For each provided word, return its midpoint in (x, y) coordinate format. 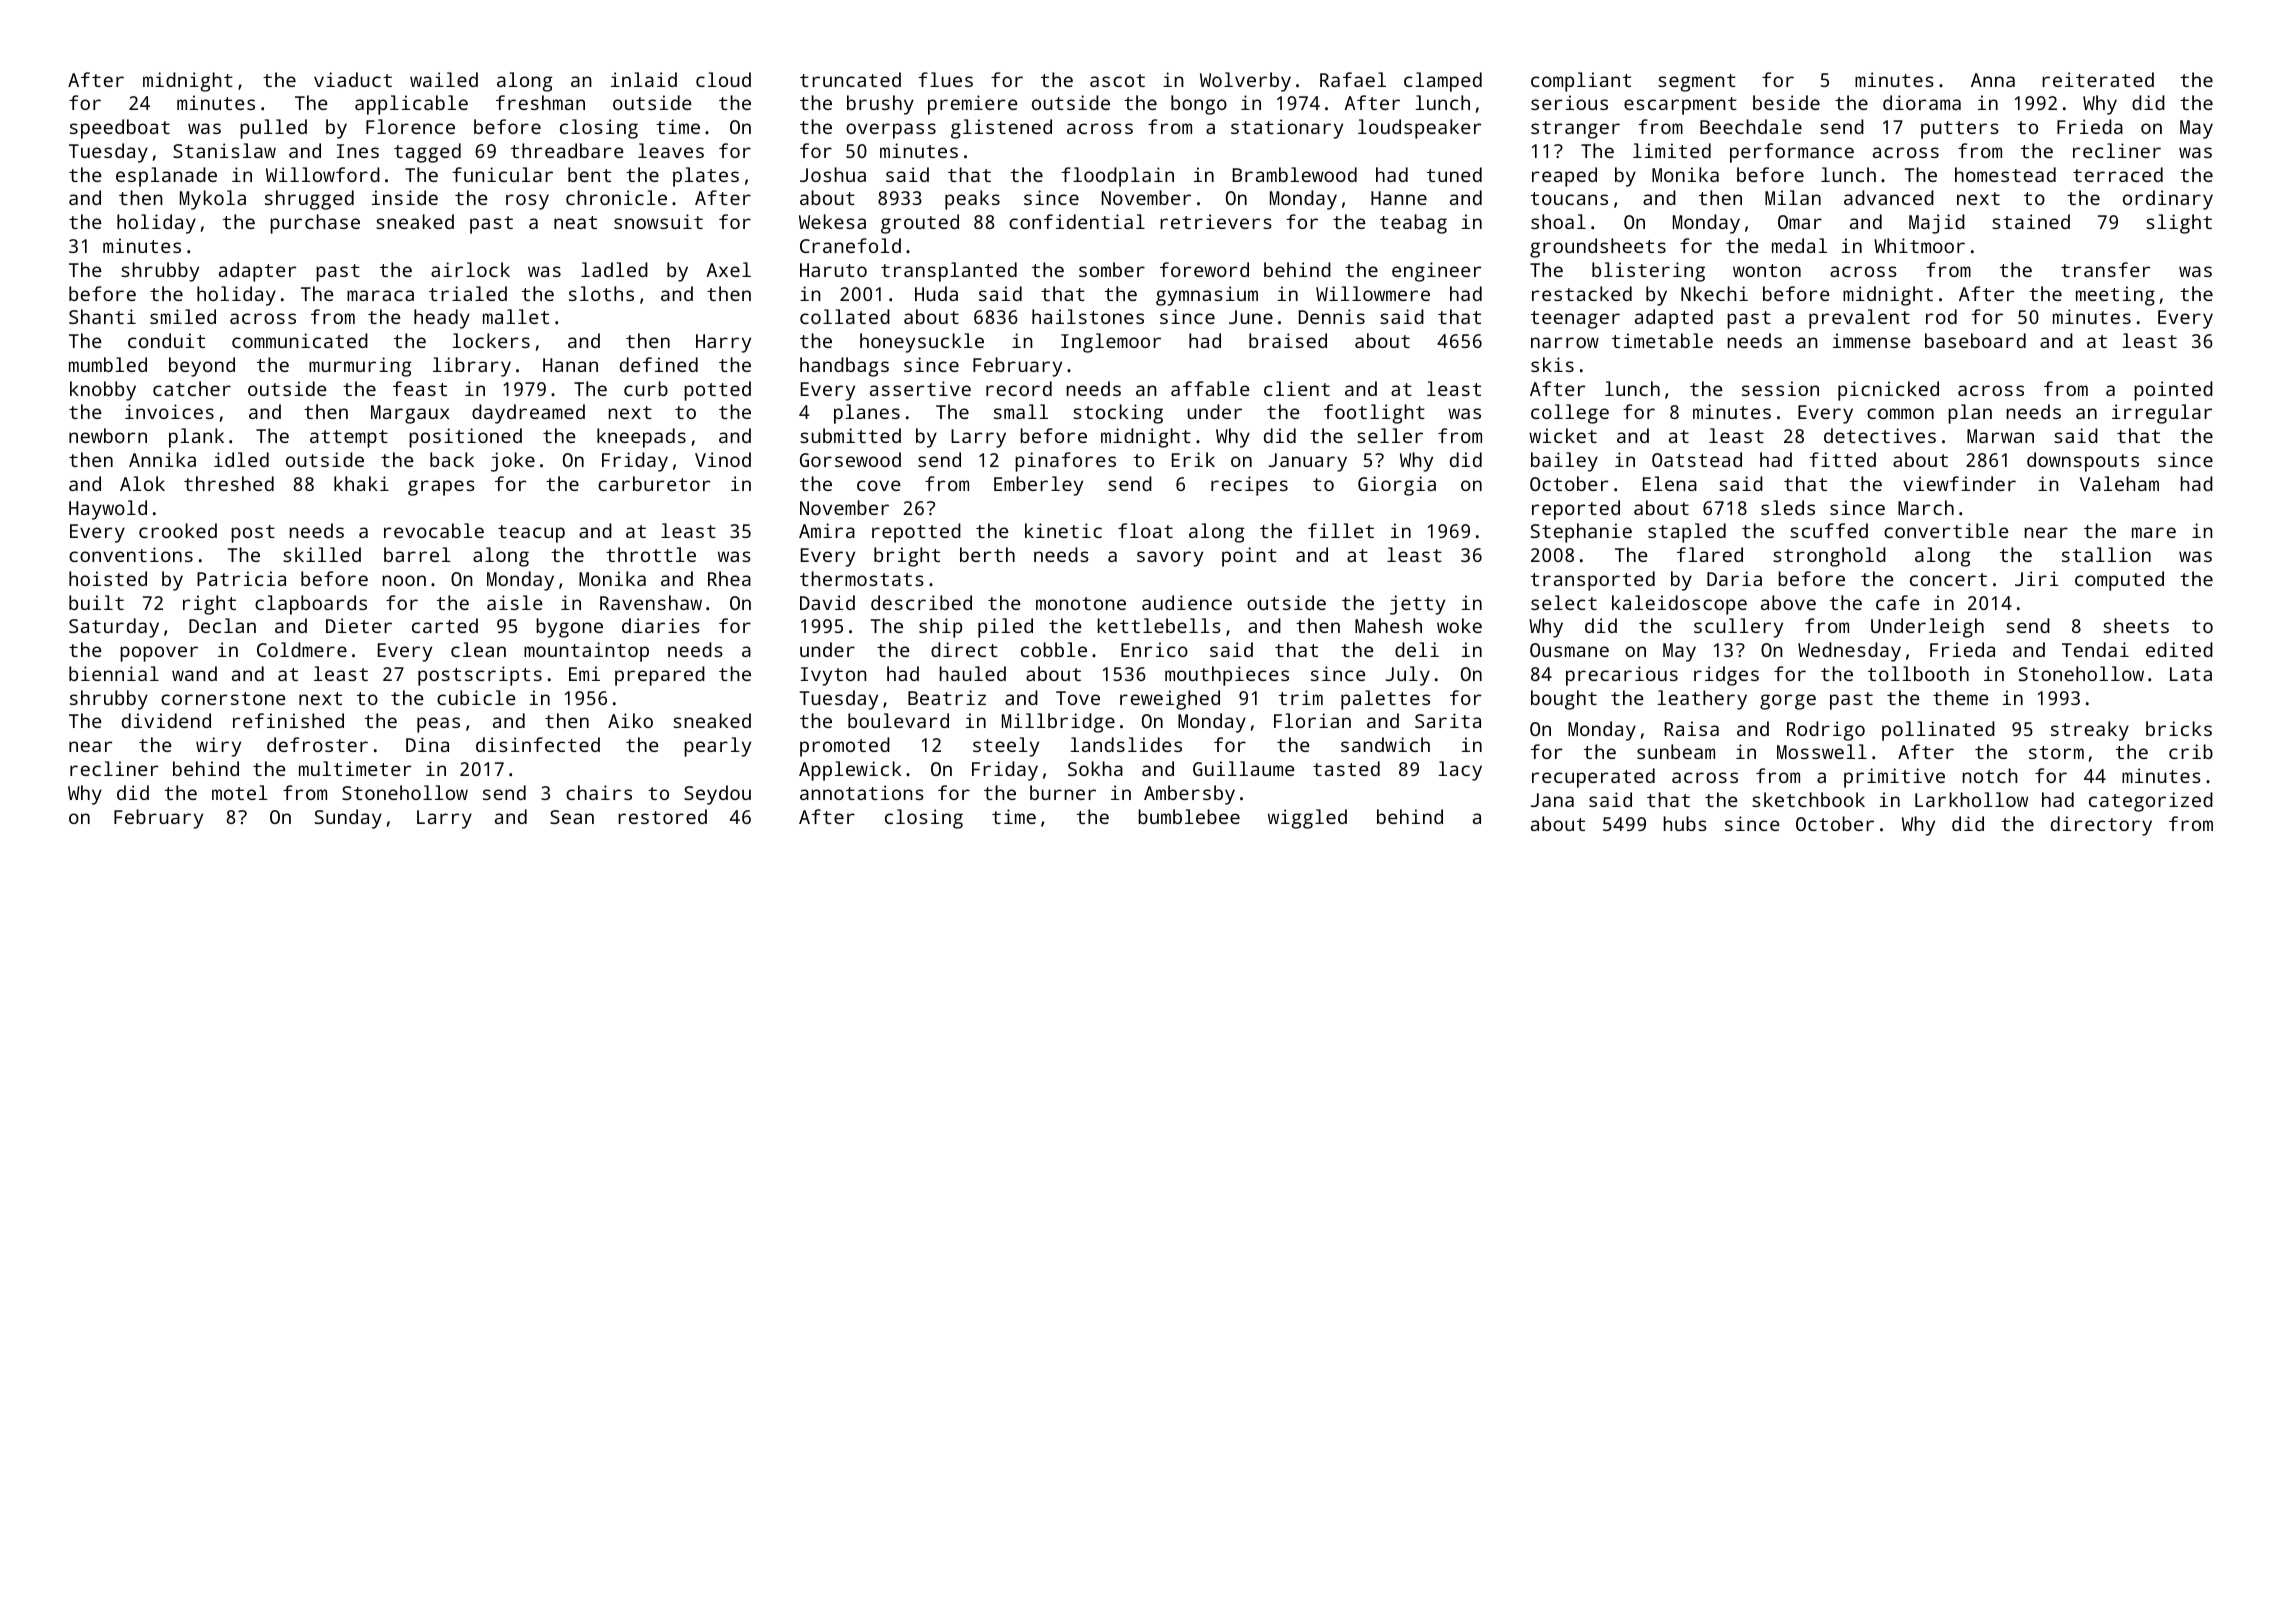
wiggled (1307, 819)
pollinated (1938, 731)
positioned (465, 438)
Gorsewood (850, 459)
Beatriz (947, 697)
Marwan (2000, 436)
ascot (1117, 80)
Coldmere (302, 649)
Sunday (348, 819)
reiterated (2098, 79)
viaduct (353, 79)
